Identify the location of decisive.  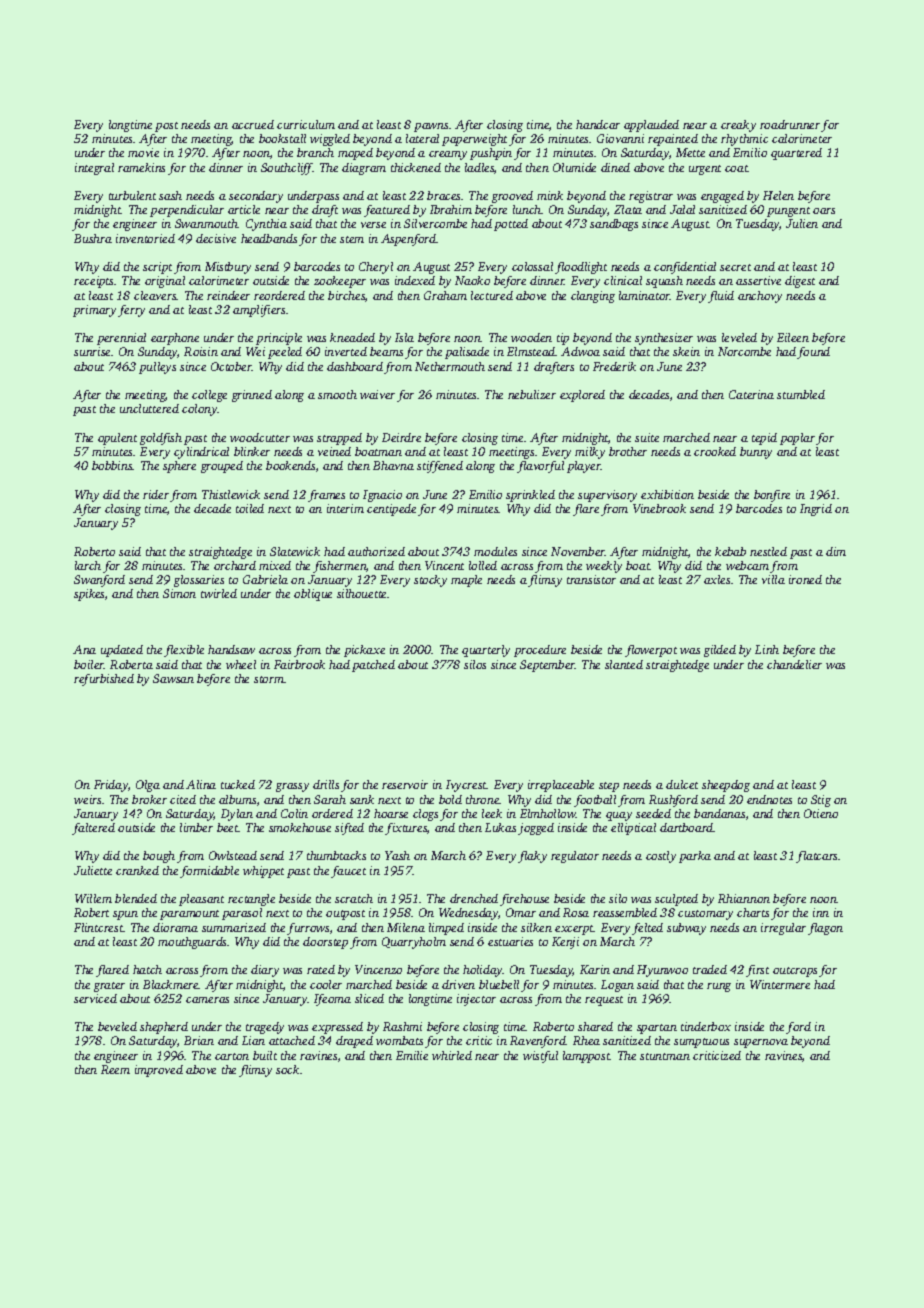
(216, 238).
